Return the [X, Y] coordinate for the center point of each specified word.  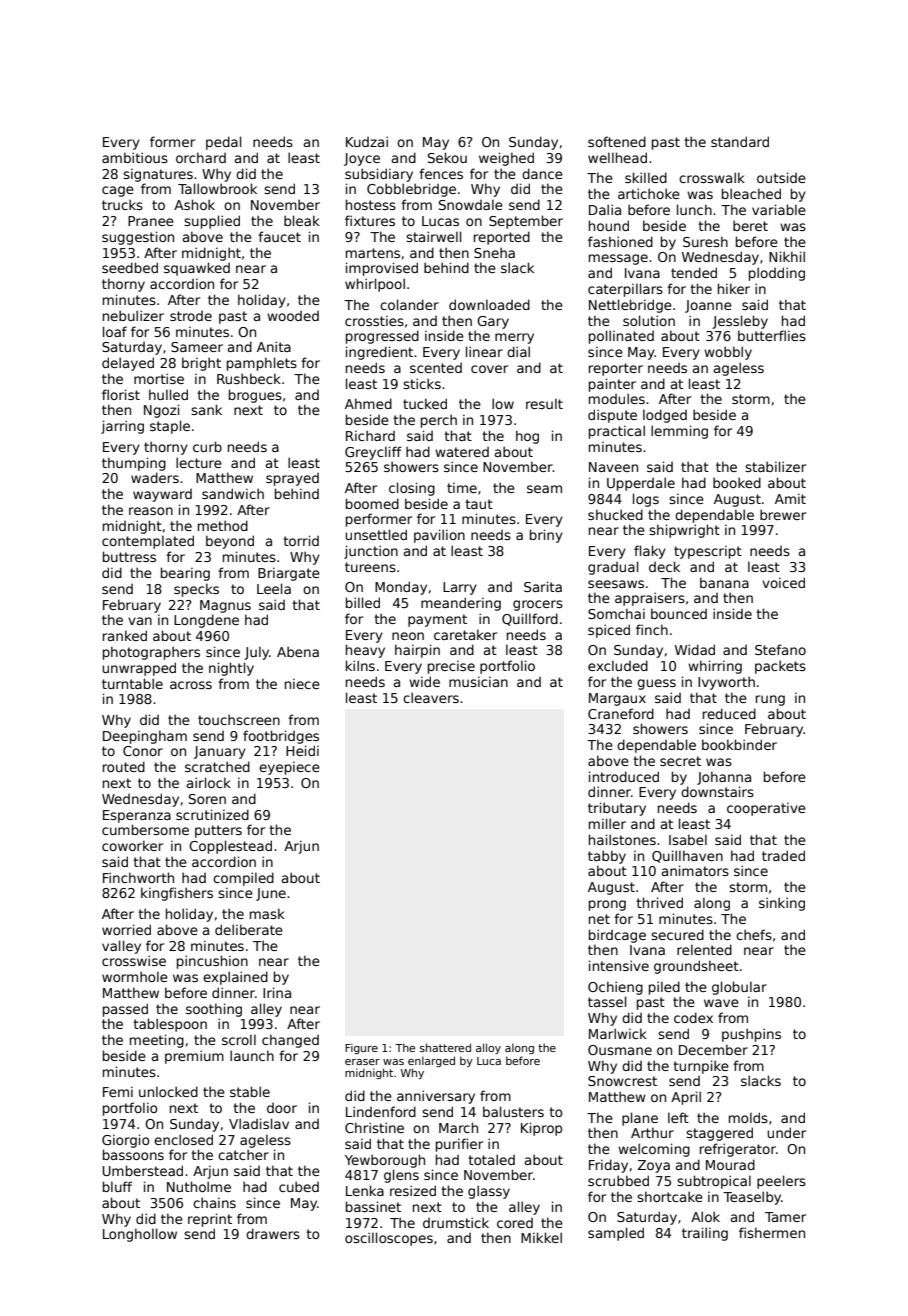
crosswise [134, 960]
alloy [488, 1048]
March [458, 1127]
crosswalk [712, 177]
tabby [607, 857]
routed [124, 766]
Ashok [194, 204]
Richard [370, 435]
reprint [210, 1220]
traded [783, 855]
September [526, 222]
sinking [782, 904]
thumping [134, 464]
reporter [616, 369]
